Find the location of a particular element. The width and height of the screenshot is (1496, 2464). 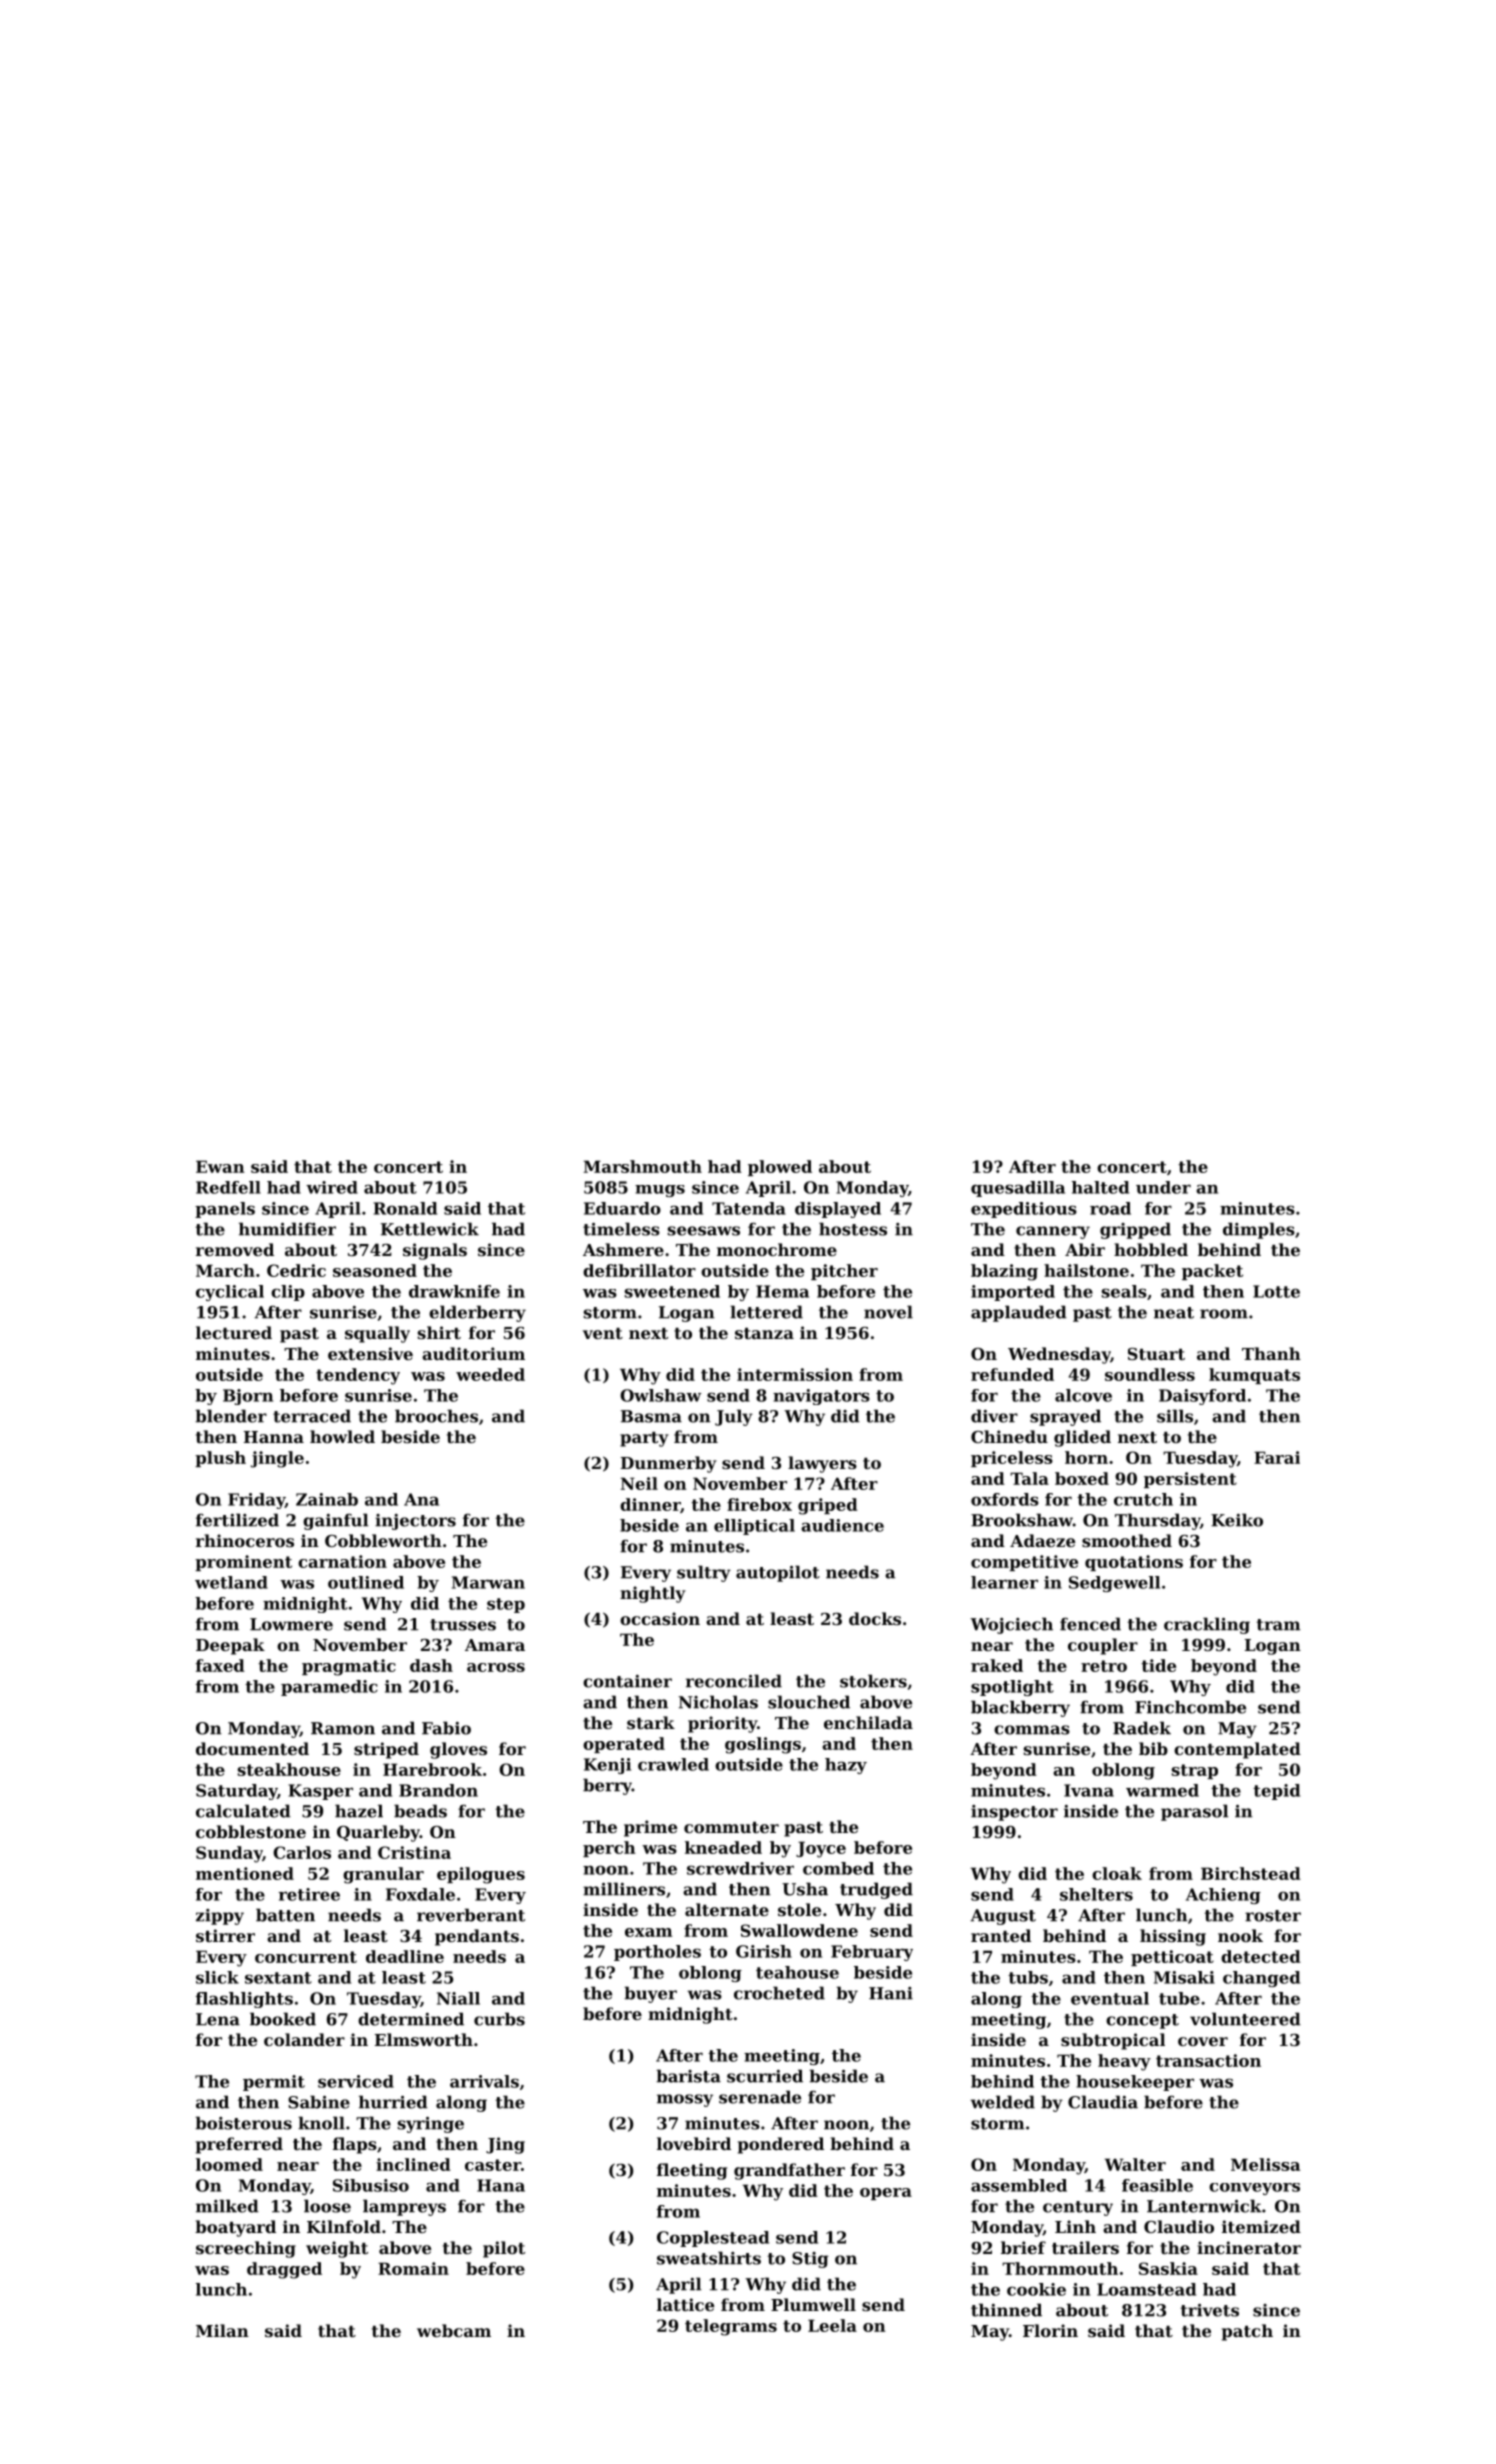

Farai is located at coordinates (1277, 1457).
